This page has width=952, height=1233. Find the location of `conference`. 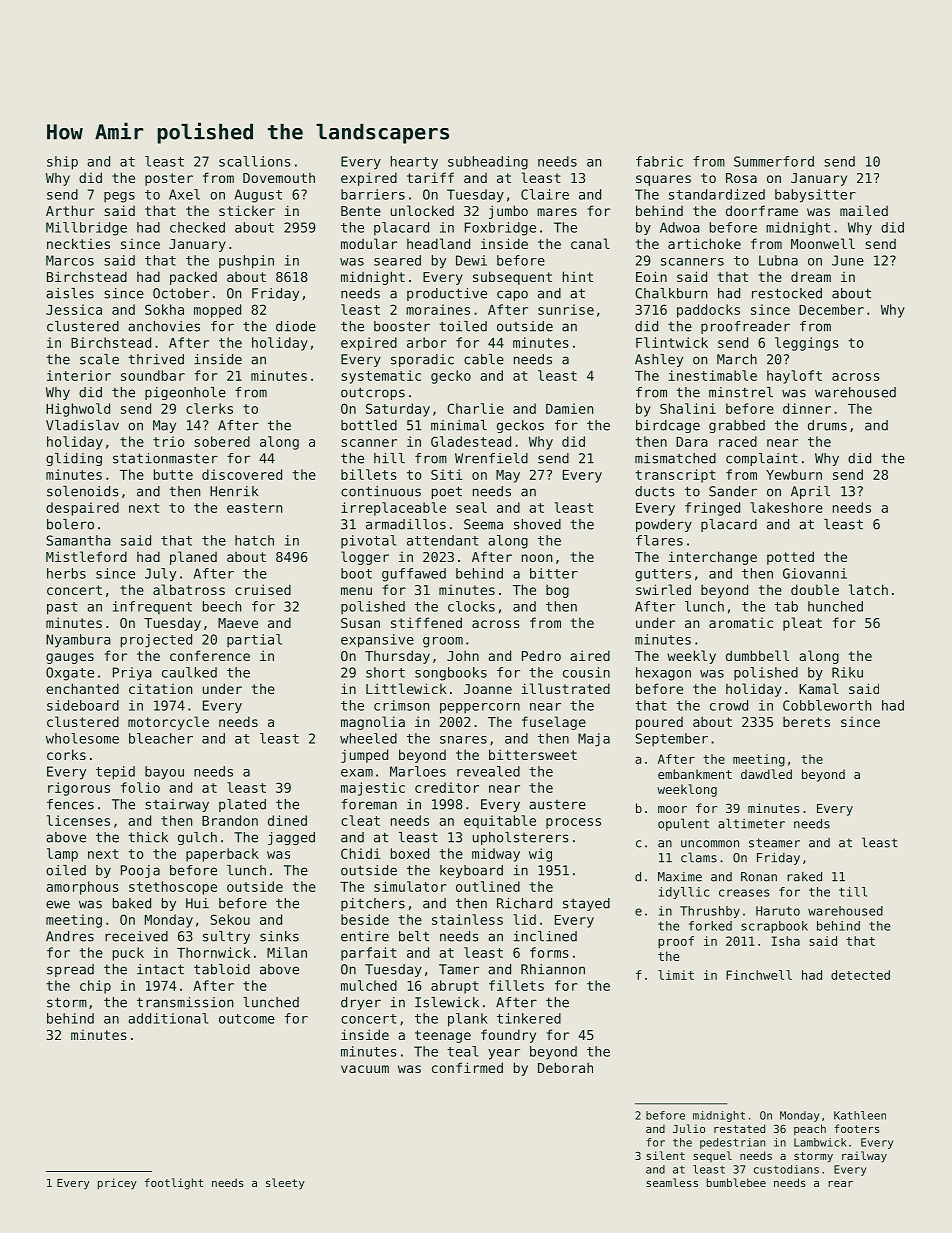

conference is located at coordinates (210, 655).
